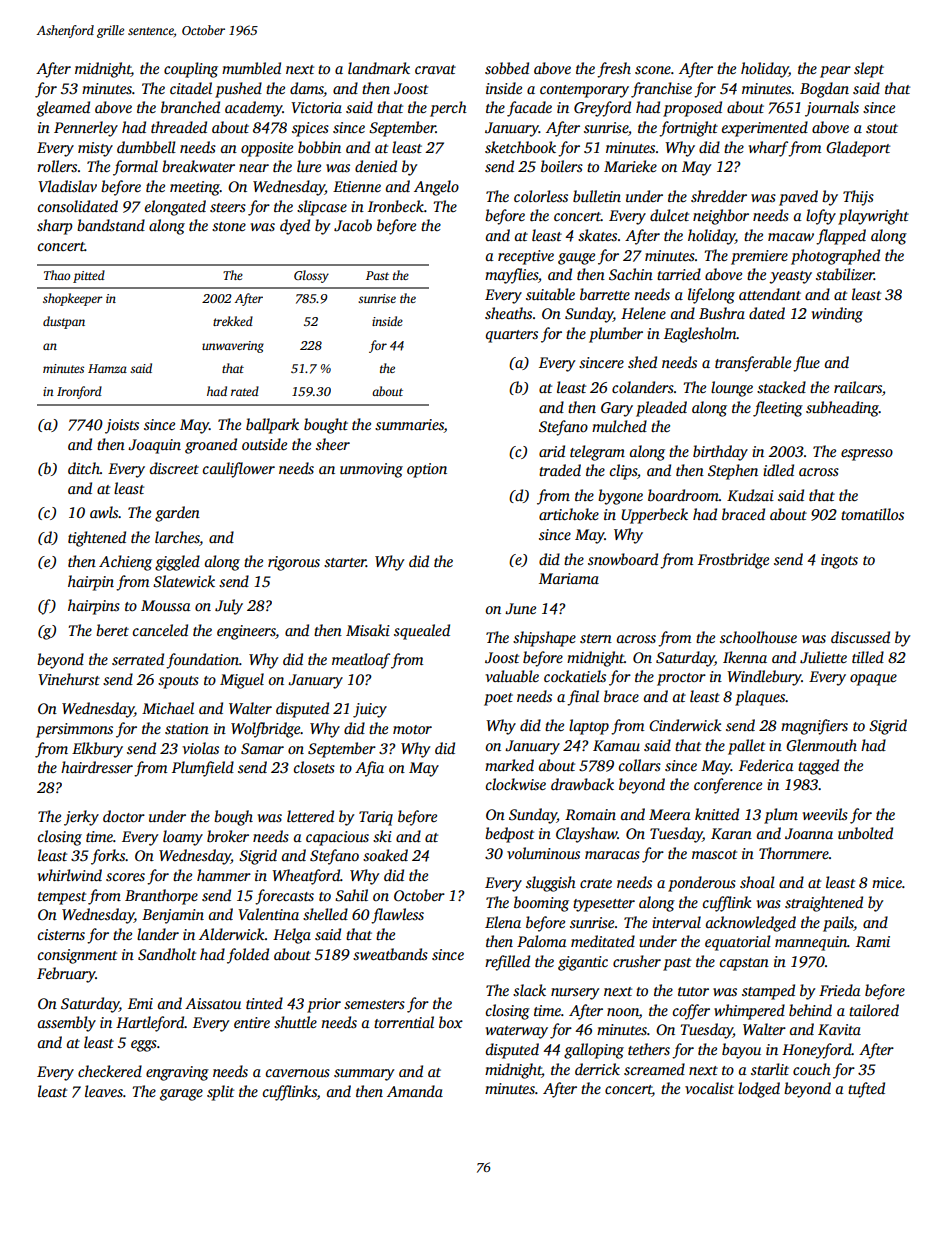 The height and width of the screenshot is (1233, 952). I want to click on espresso, so click(867, 455).
